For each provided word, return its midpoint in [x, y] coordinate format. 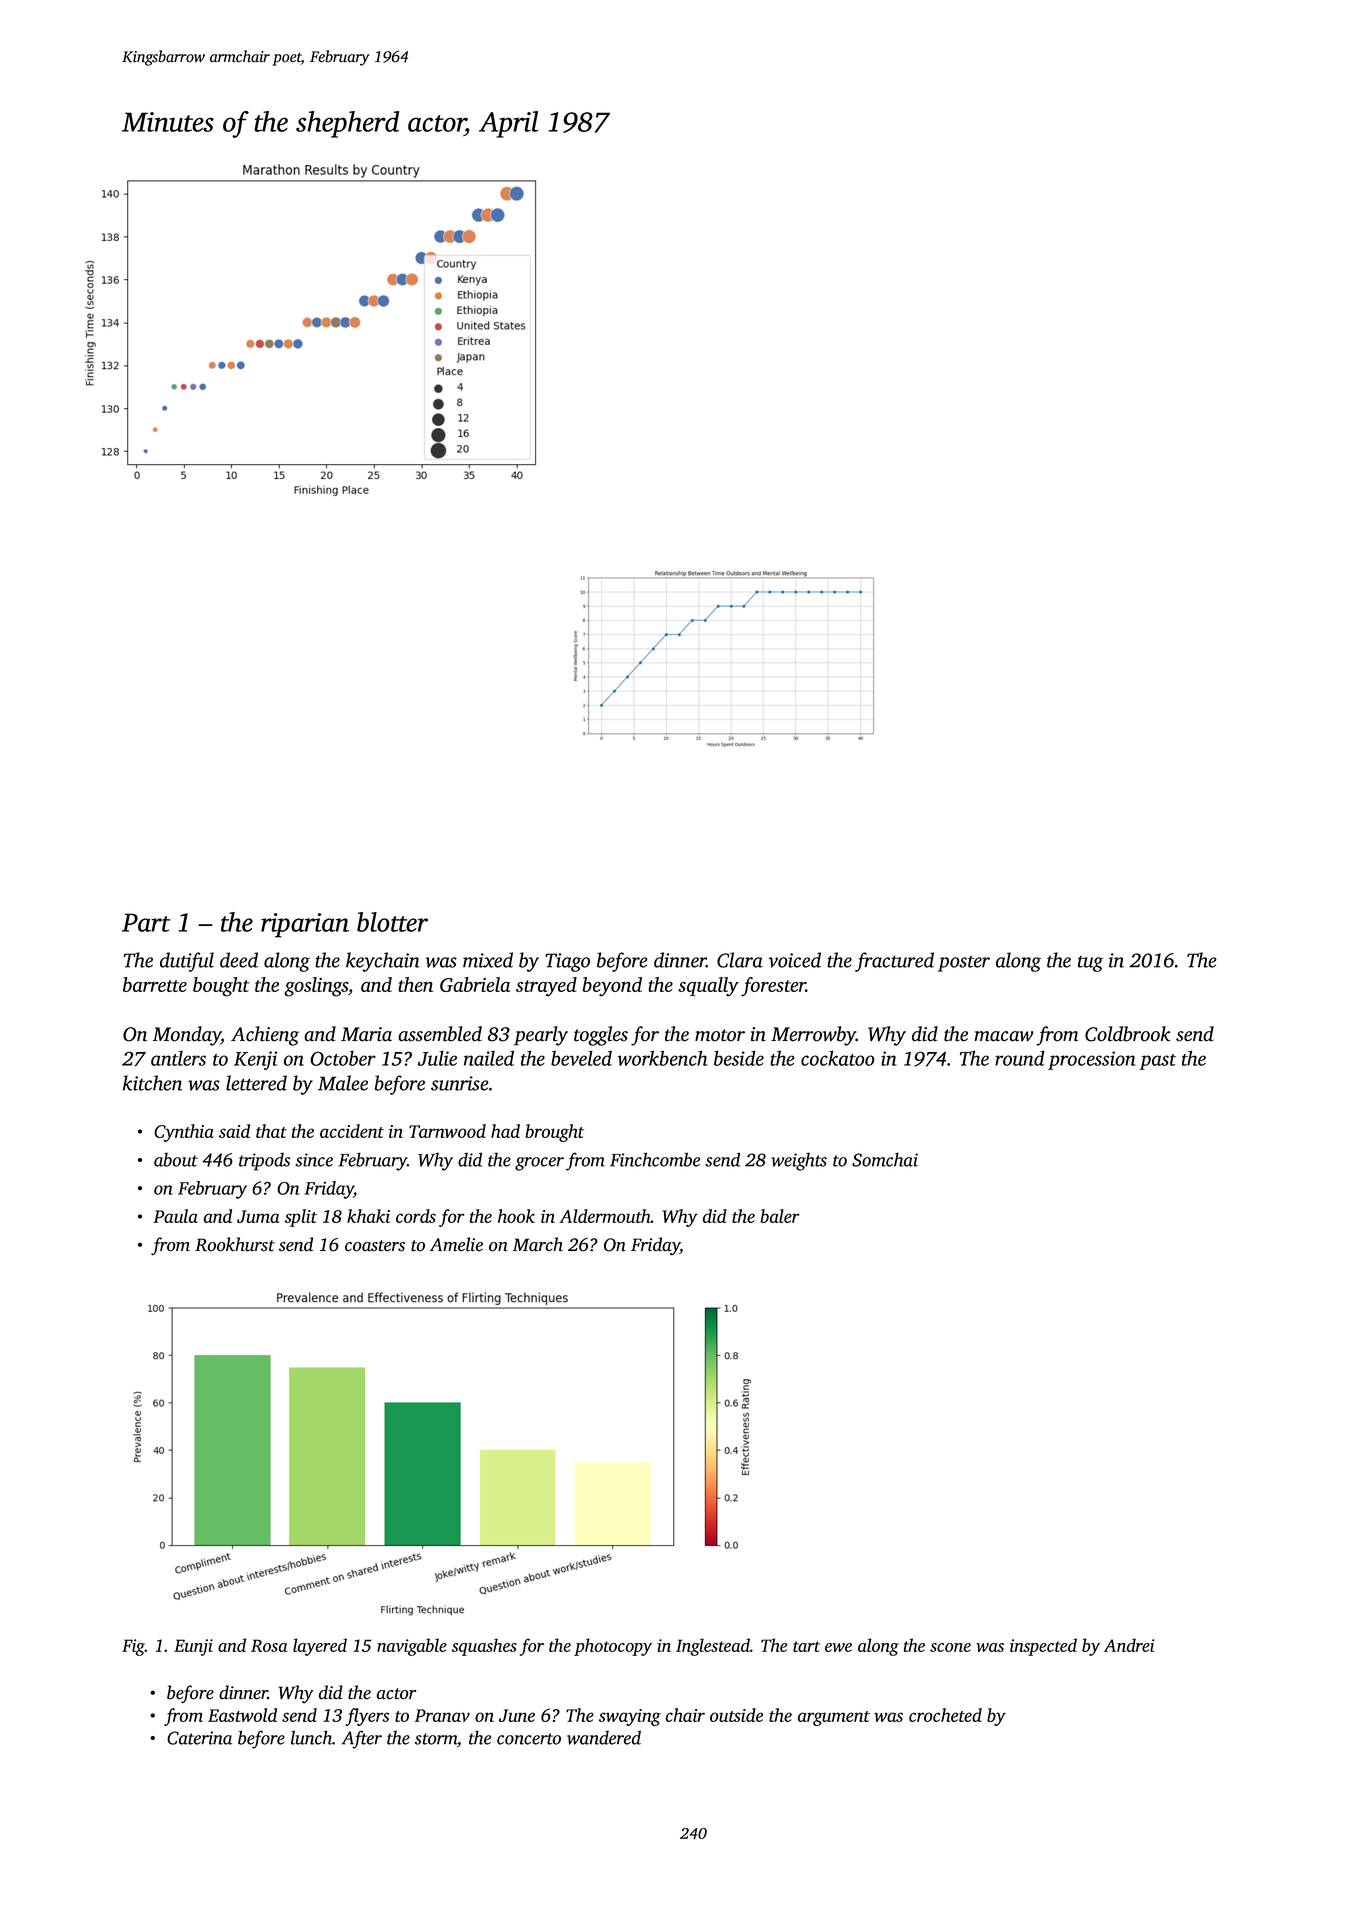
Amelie [456, 1244]
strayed [546, 987]
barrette [155, 984]
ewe [838, 1647]
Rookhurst [235, 1244]
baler [779, 1216]
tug [1090, 964]
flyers [367, 1717]
